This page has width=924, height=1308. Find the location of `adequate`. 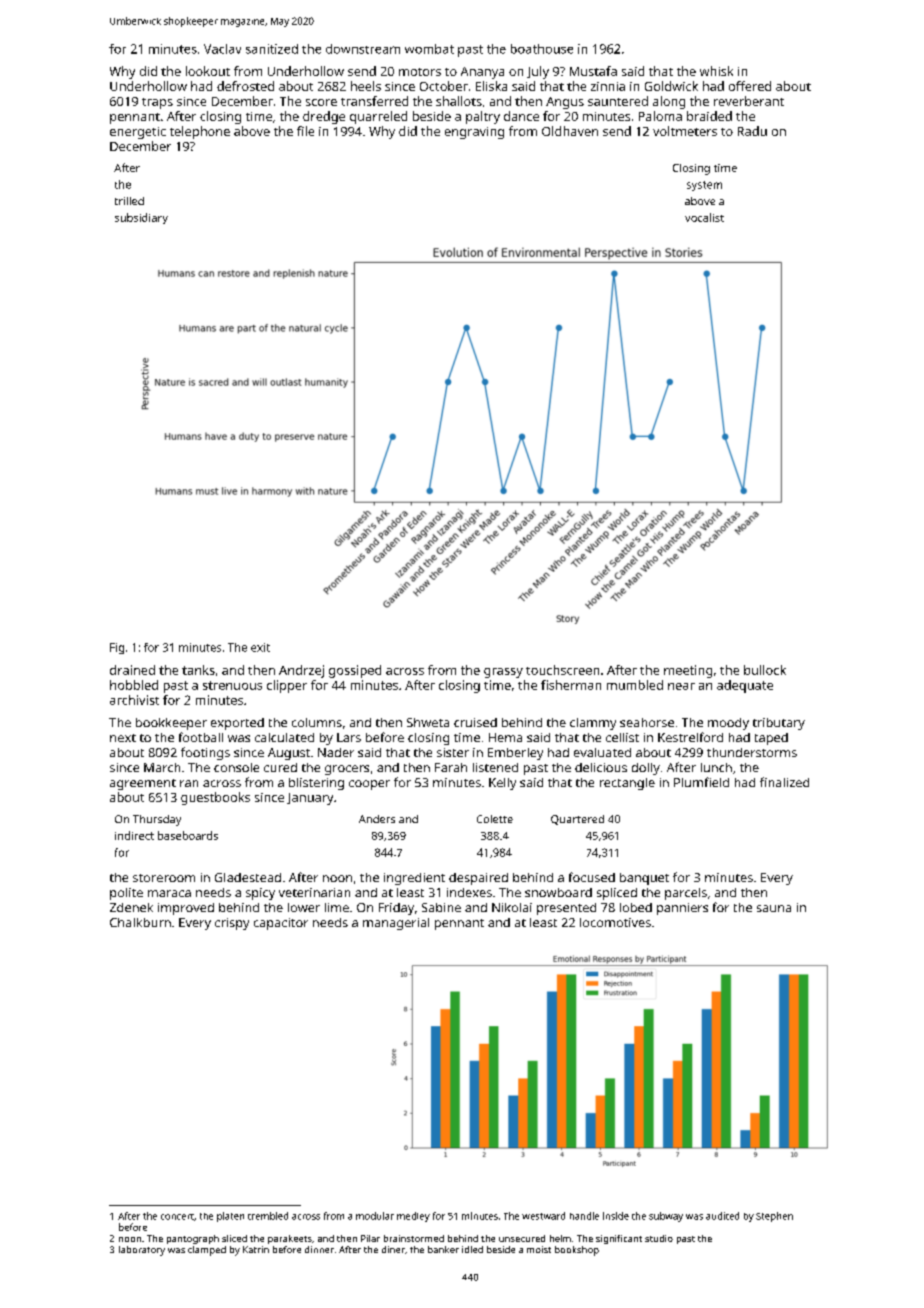

adequate is located at coordinates (745, 686).
